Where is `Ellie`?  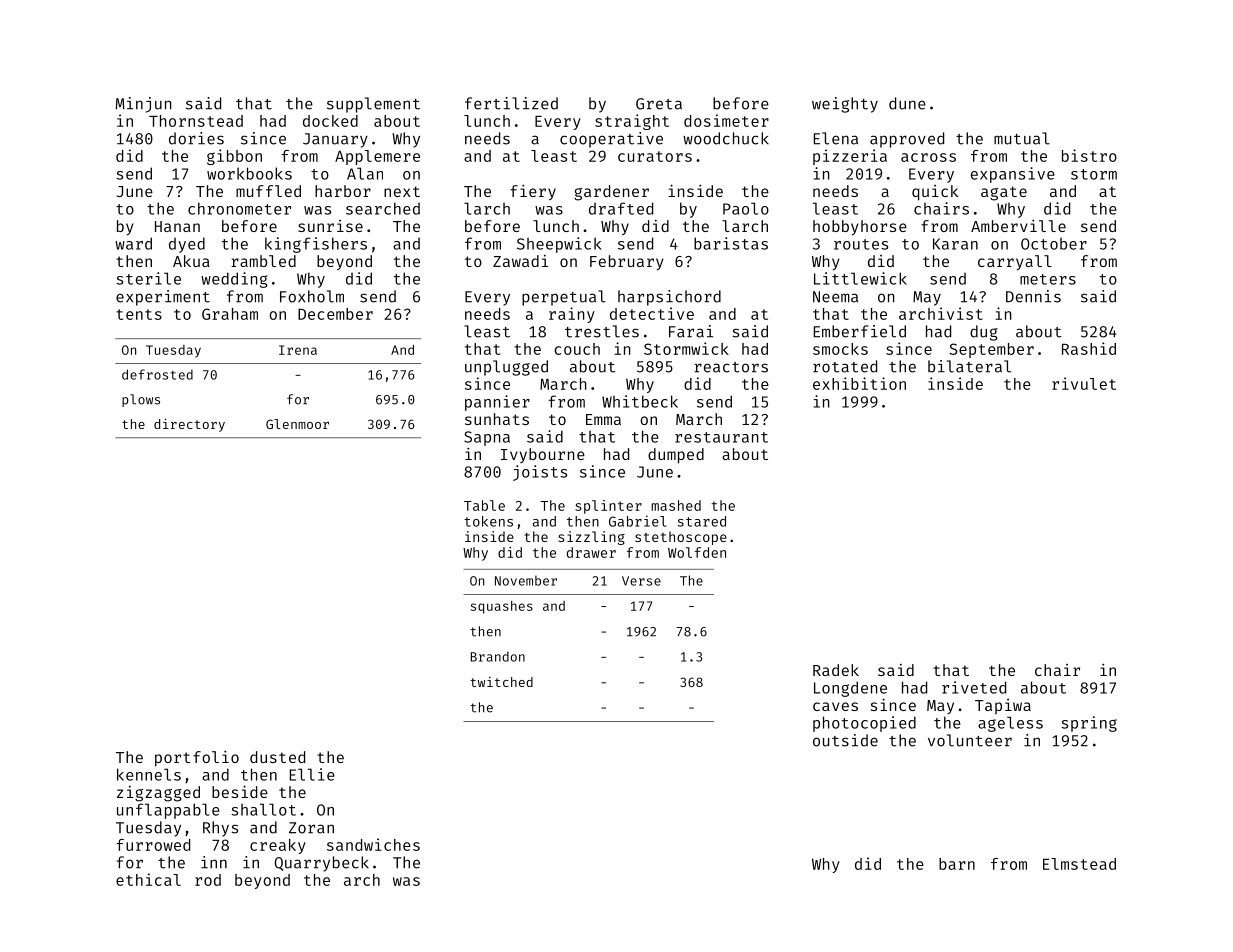
Ellie is located at coordinates (312, 774).
